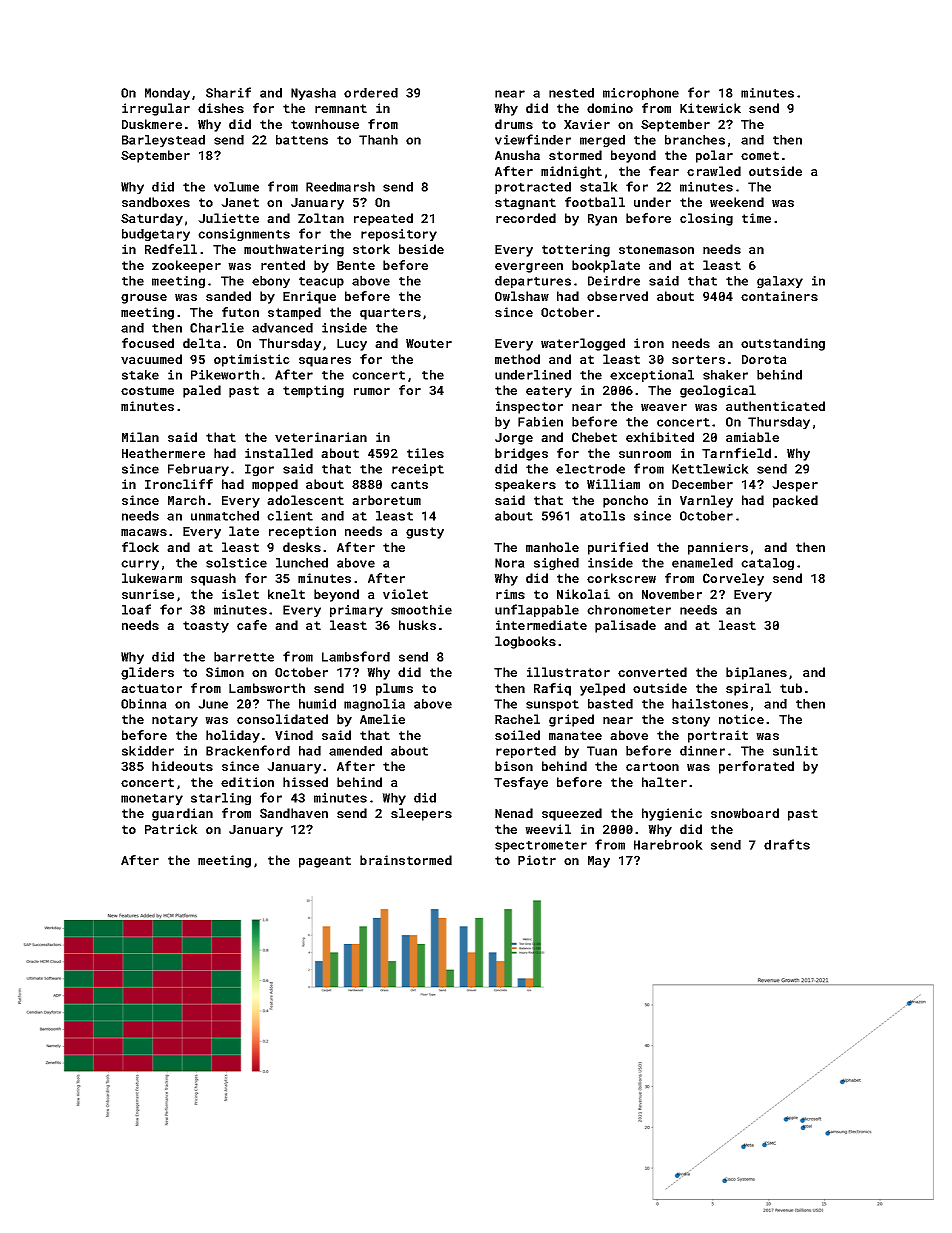  Describe the element at coordinates (594, 437) in the page. I see `Chebet` at that location.
